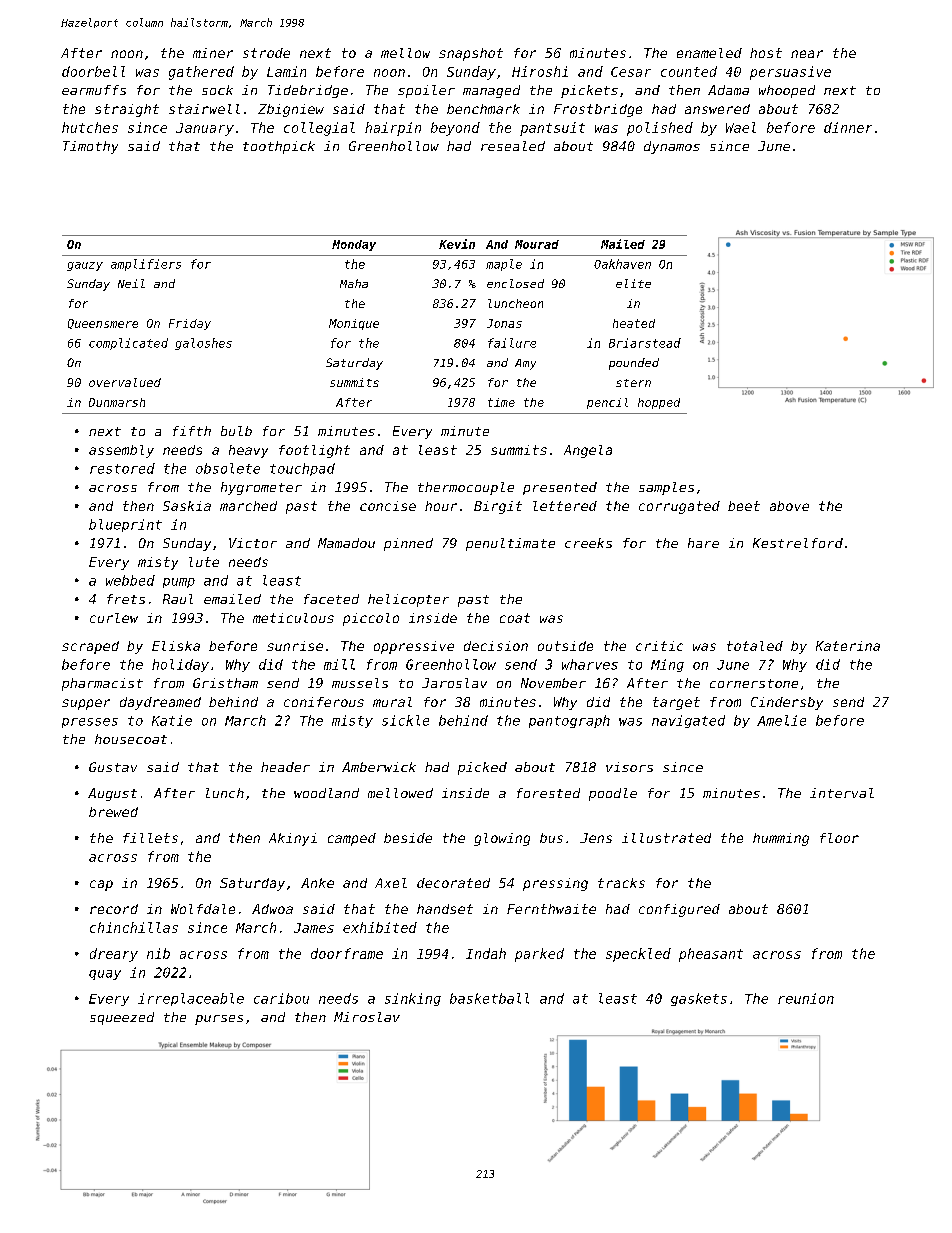  Describe the element at coordinates (471, 54) in the screenshot. I see `snapshot` at that location.
